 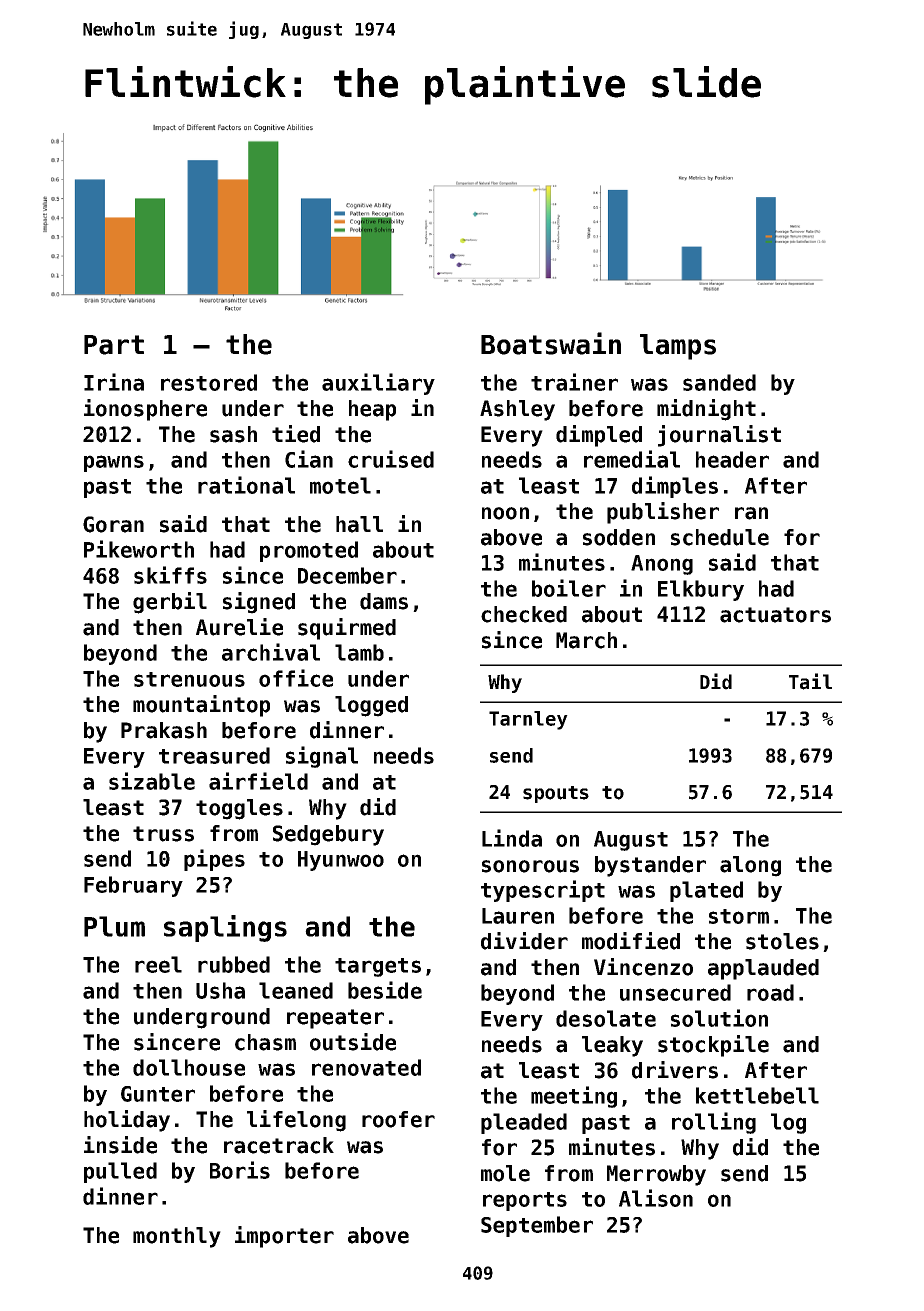 I want to click on Hyunwoo, so click(x=341, y=861).
